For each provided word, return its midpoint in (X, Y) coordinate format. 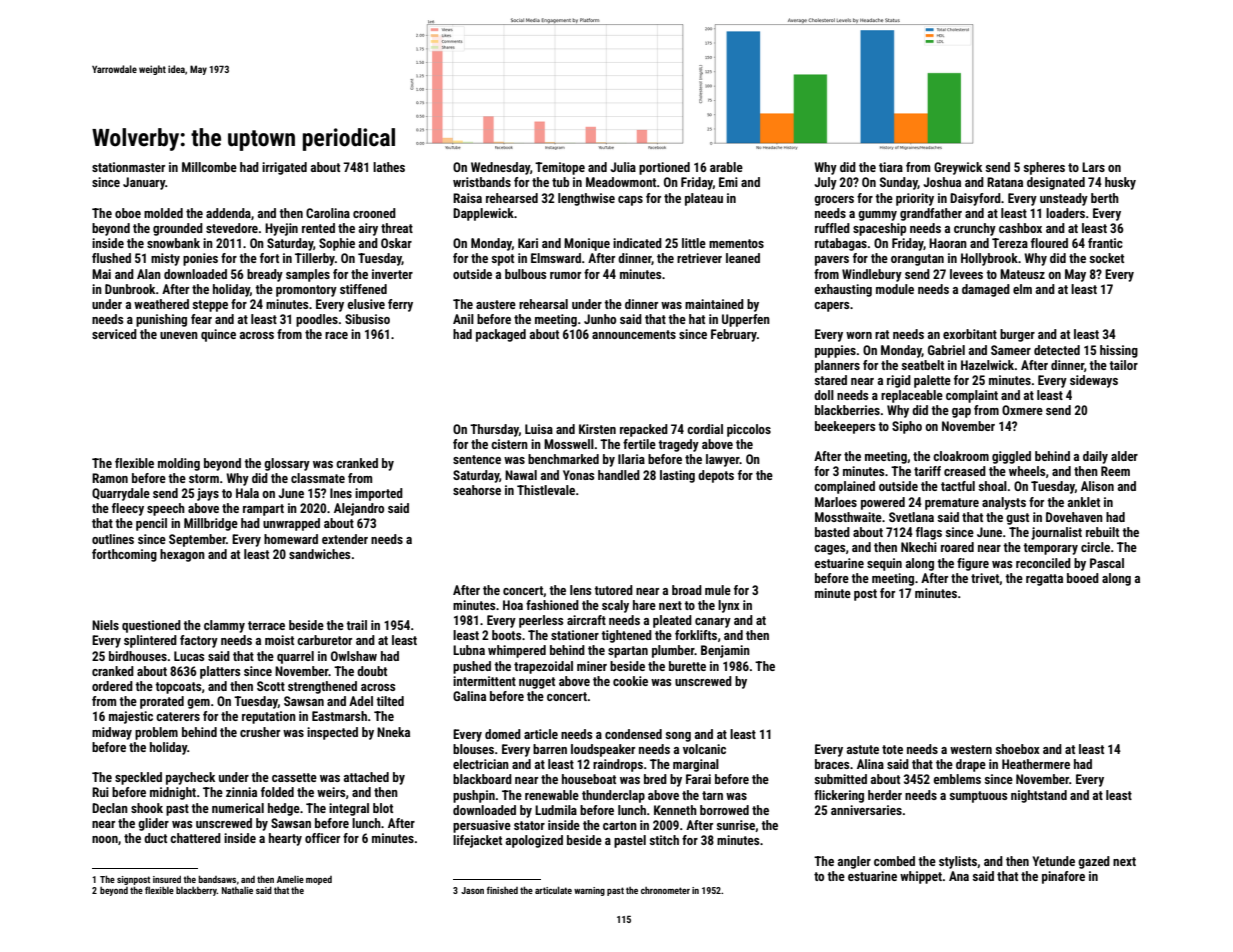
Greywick (958, 168)
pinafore (1063, 877)
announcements (634, 334)
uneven (179, 335)
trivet (985, 579)
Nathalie (237, 890)
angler (854, 862)
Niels (105, 625)
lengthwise (586, 199)
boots (506, 635)
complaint (972, 396)
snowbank (173, 243)
